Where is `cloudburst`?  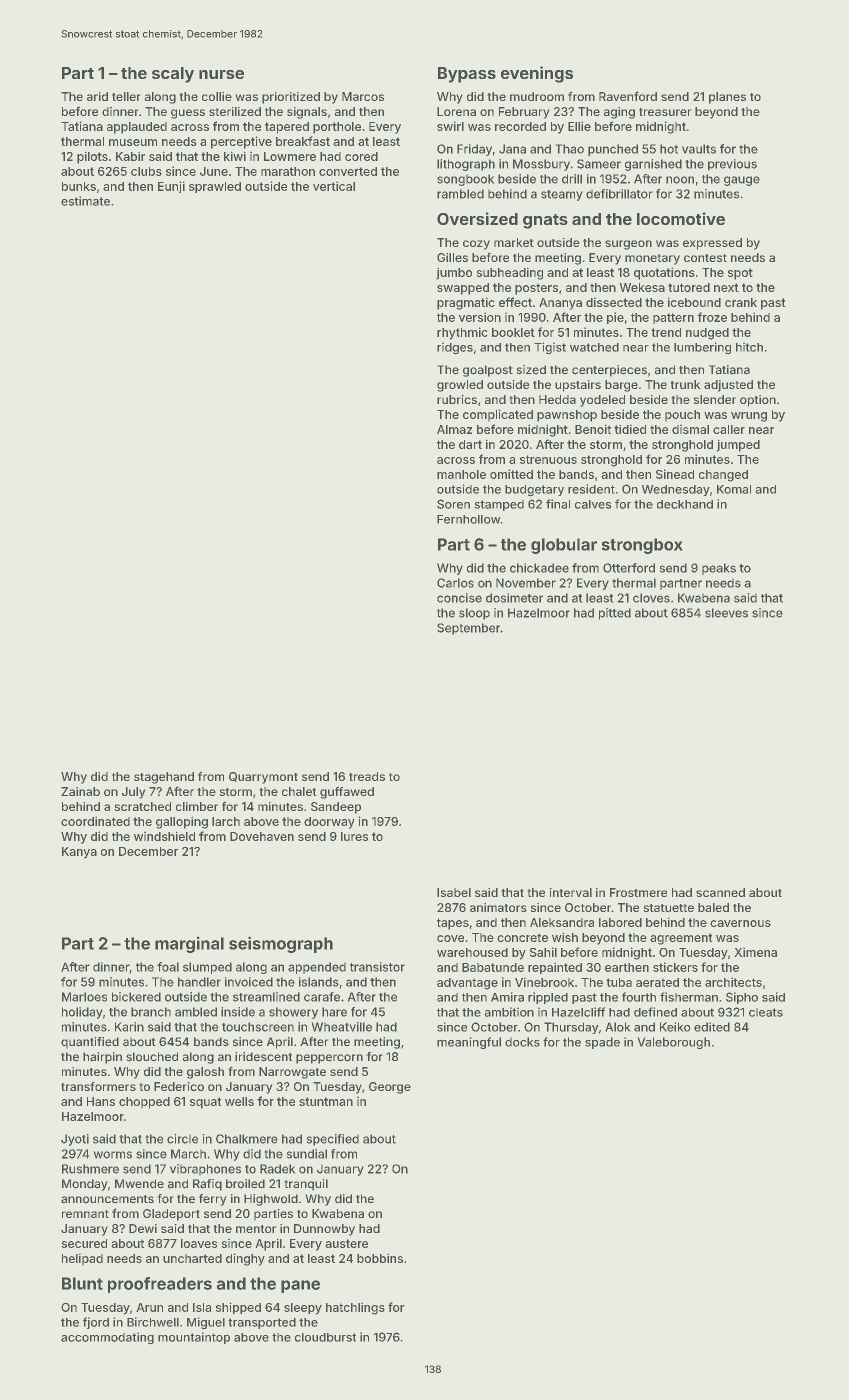 cloudburst is located at coordinates (325, 1337).
